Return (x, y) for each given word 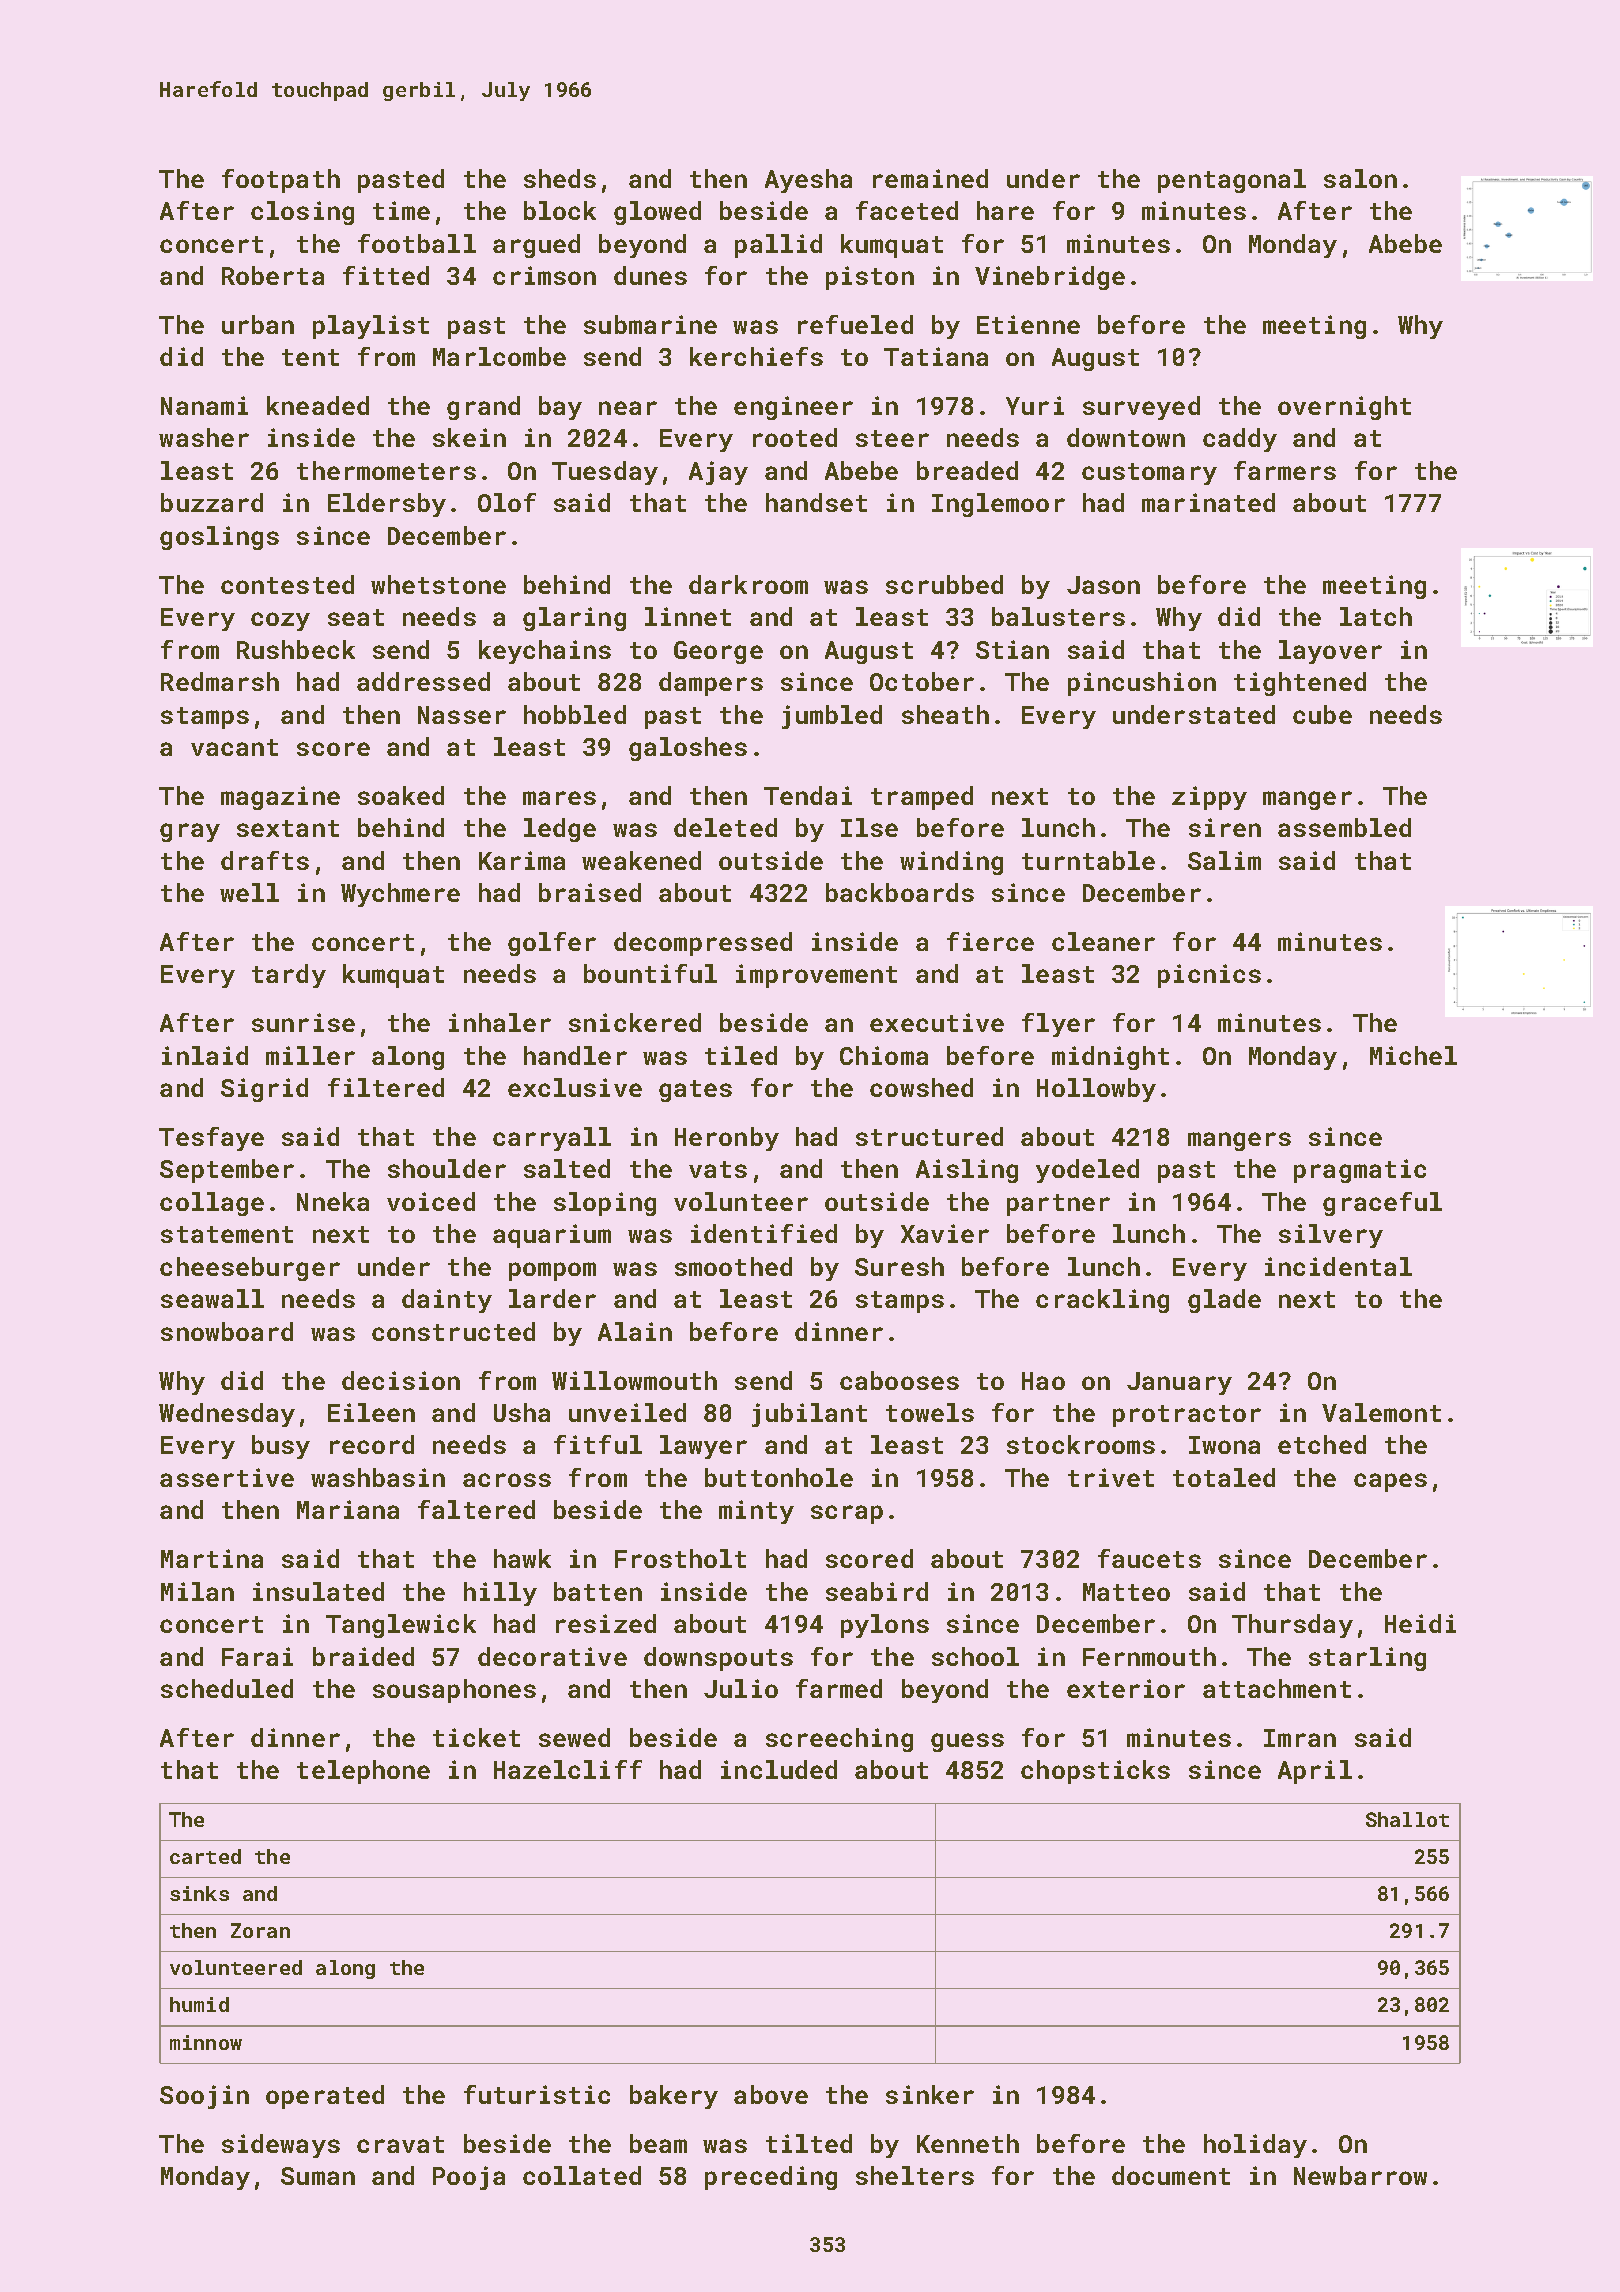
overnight (1344, 408)
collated (582, 2175)
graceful (1382, 1204)
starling (1367, 1659)
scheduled (227, 1688)
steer (892, 438)
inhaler (500, 1022)
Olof (507, 502)
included (779, 1769)
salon (1360, 178)
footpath (281, 181)
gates (695, 1091)
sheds (560, 178)
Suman (318, 2176)
